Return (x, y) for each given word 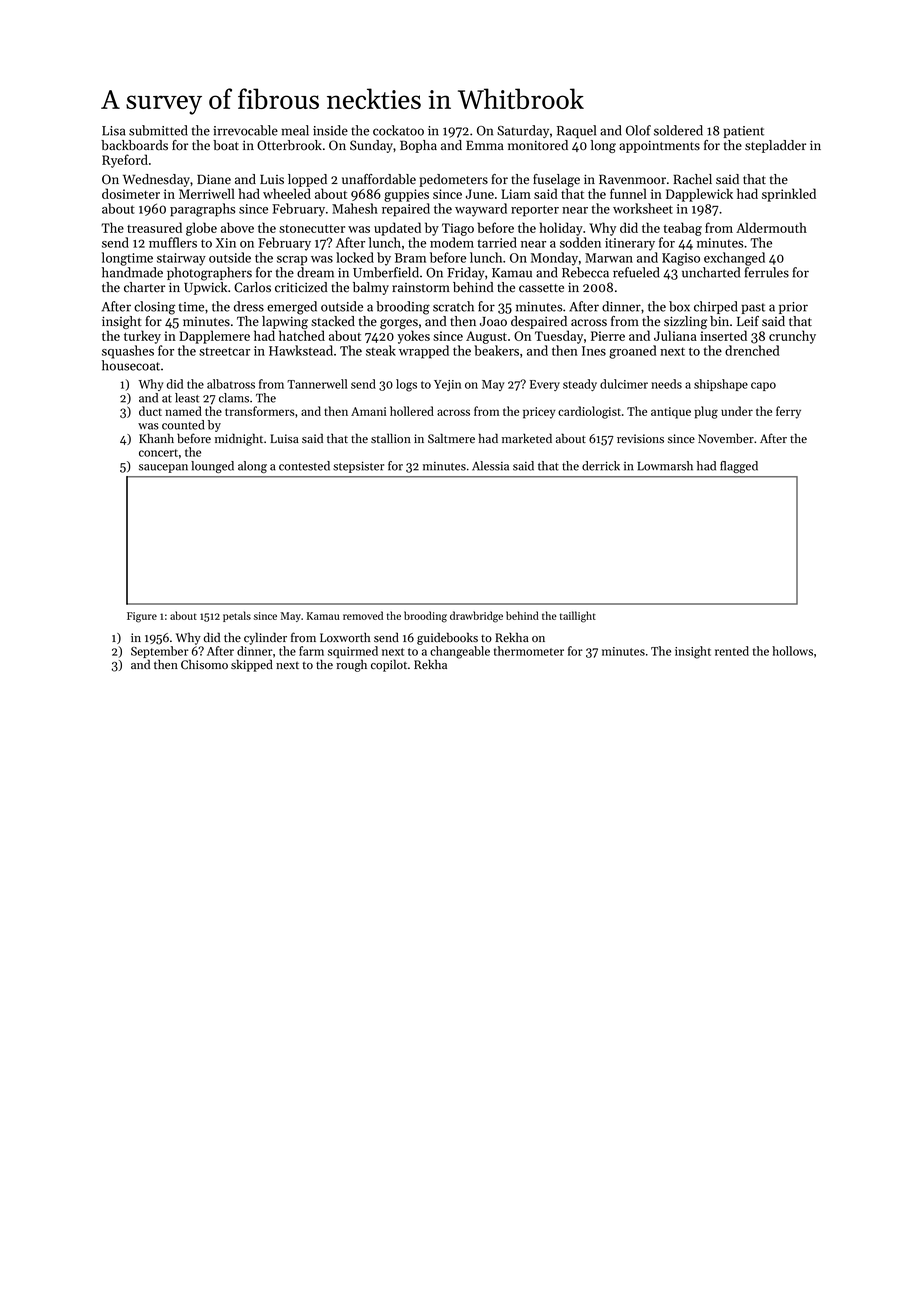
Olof (638, 130)
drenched (752, 350)
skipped (252, 665)
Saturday (523, 131)
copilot (389, 665)
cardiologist (589, 412)
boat (226, 145)
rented (732, 651)
